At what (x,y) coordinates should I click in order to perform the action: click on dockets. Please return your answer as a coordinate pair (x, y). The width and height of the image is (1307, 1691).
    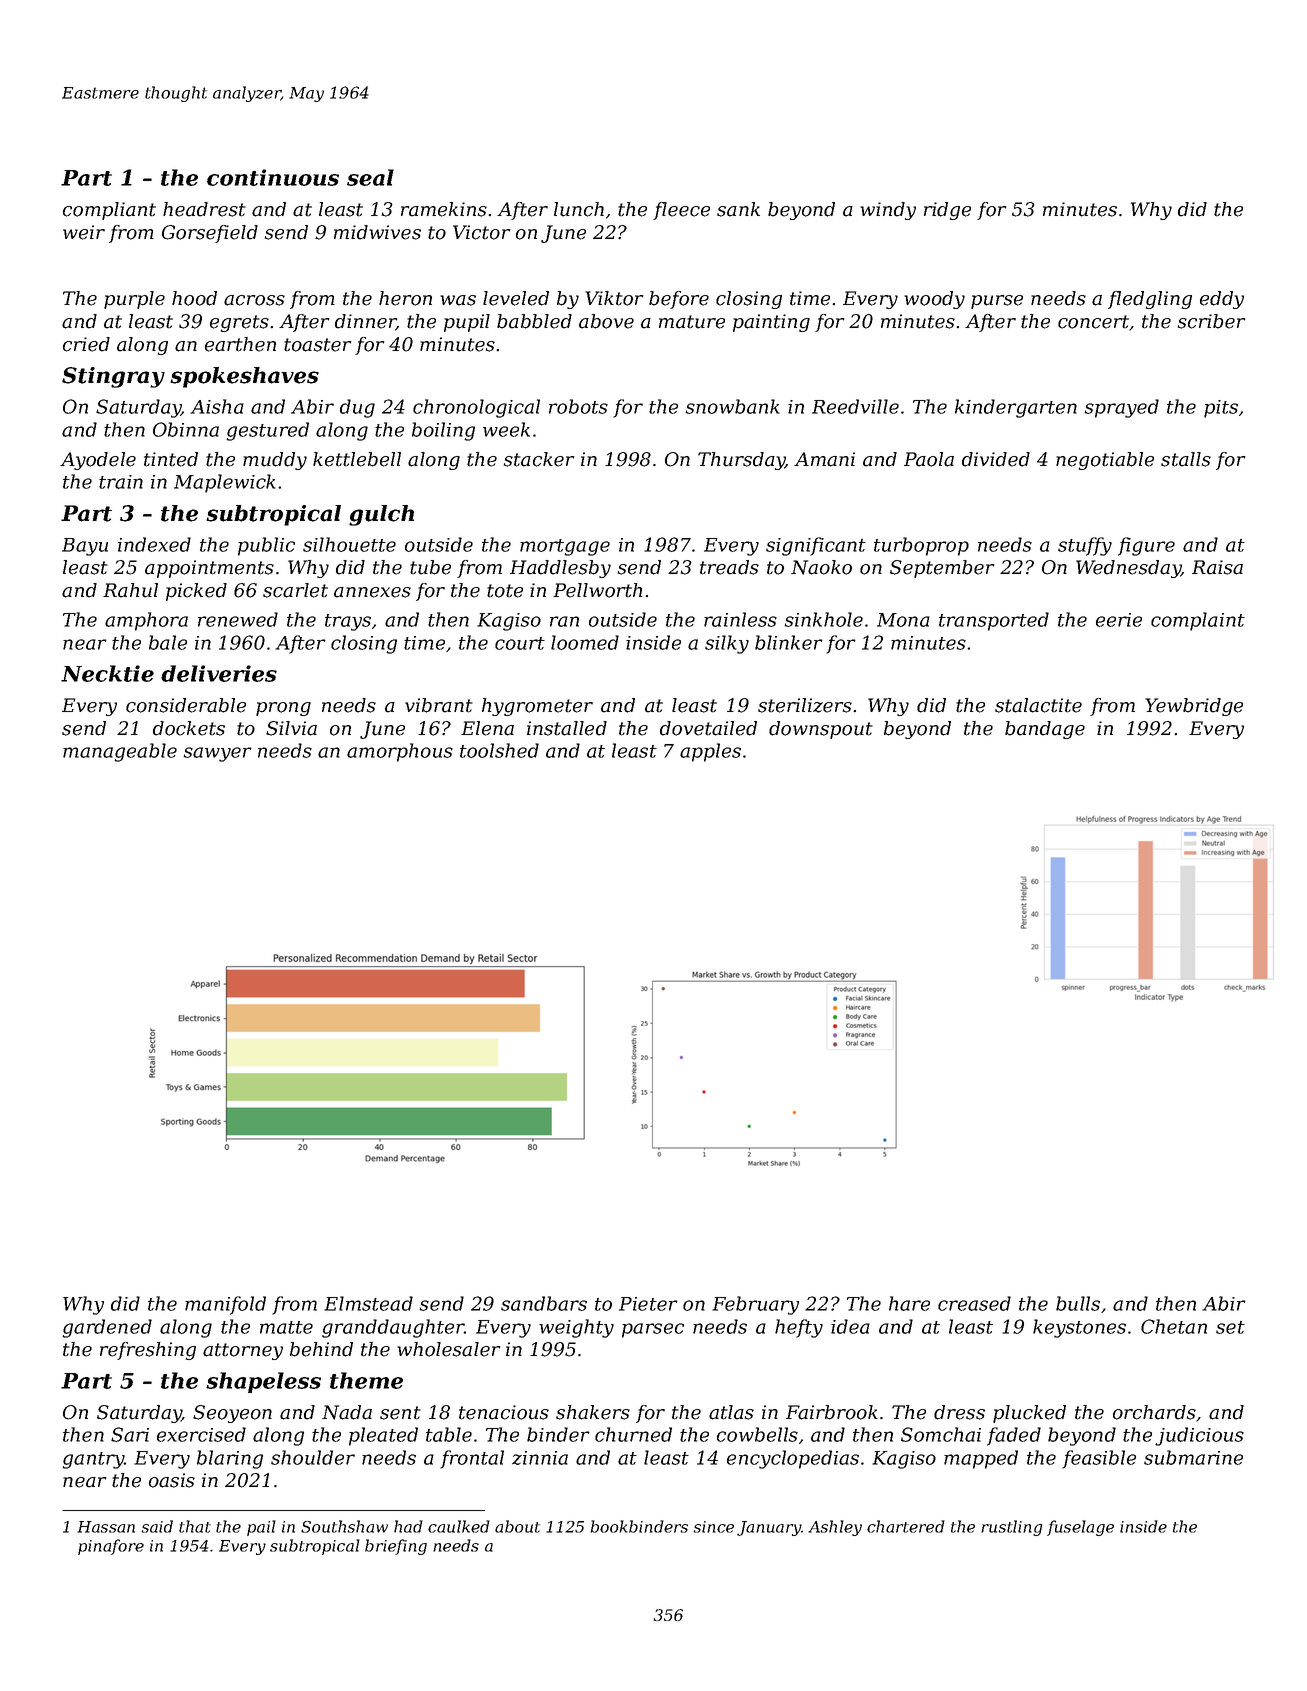
    Looking at the image, I should click on (189, 728).
